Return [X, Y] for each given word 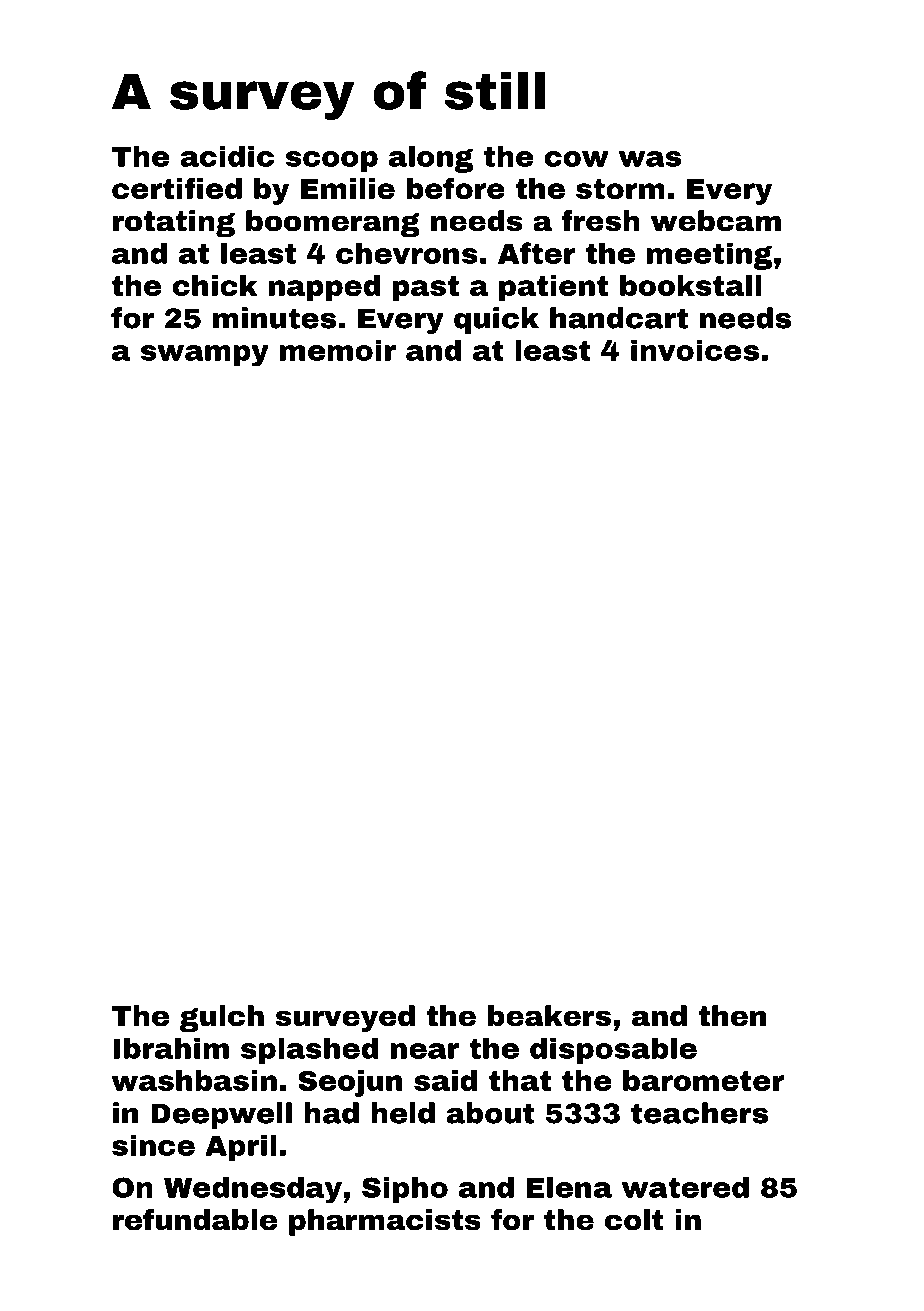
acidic [227, 156]
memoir [338, 350]
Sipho [405, 1190]
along [431, 159]
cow [577, 159]
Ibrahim [171, 1048]
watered [685, 1187]
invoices [695, 350]
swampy [205, 356]
